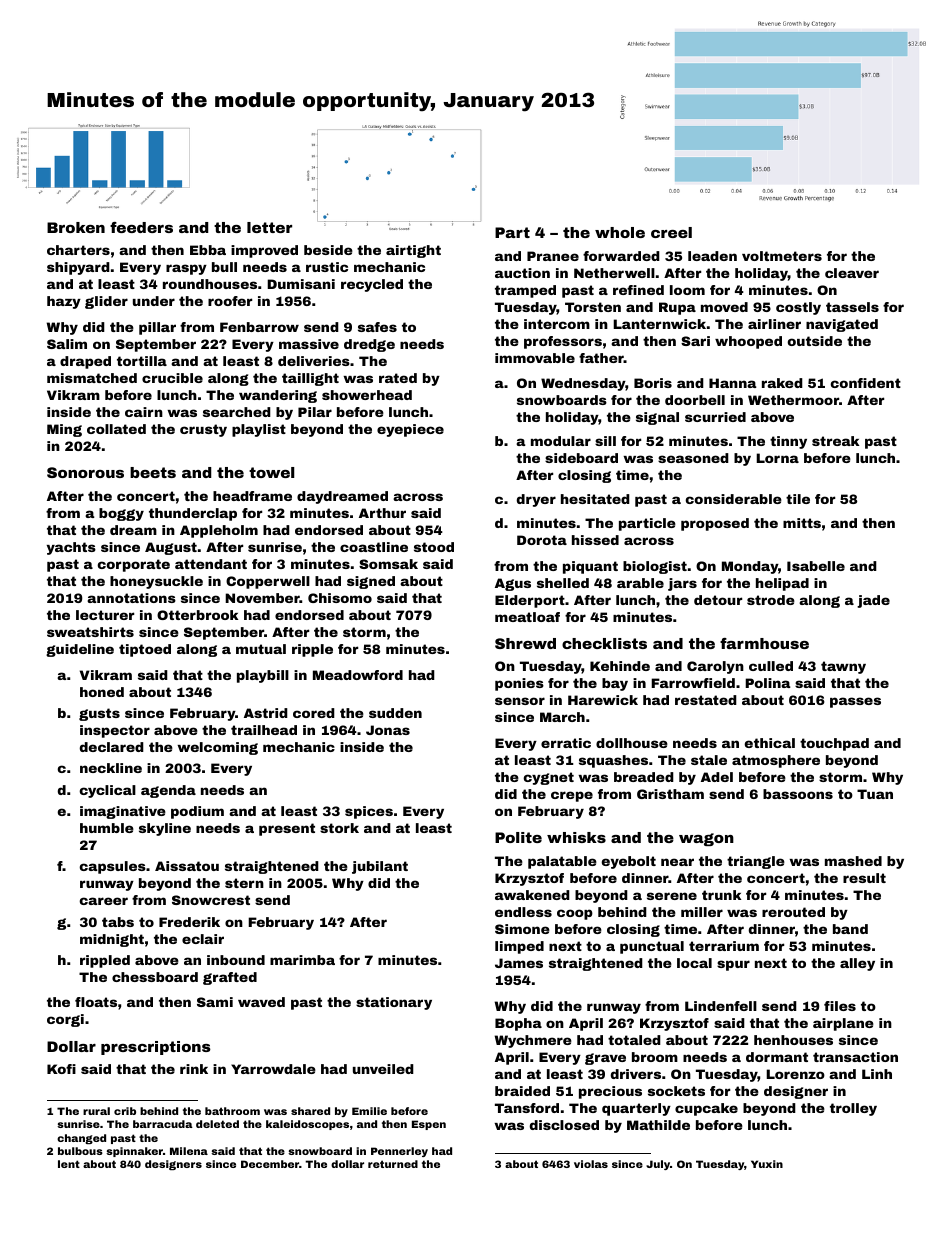 The height and width of the document is (1233, 952). I want to click on safes, so click(377, 327).
